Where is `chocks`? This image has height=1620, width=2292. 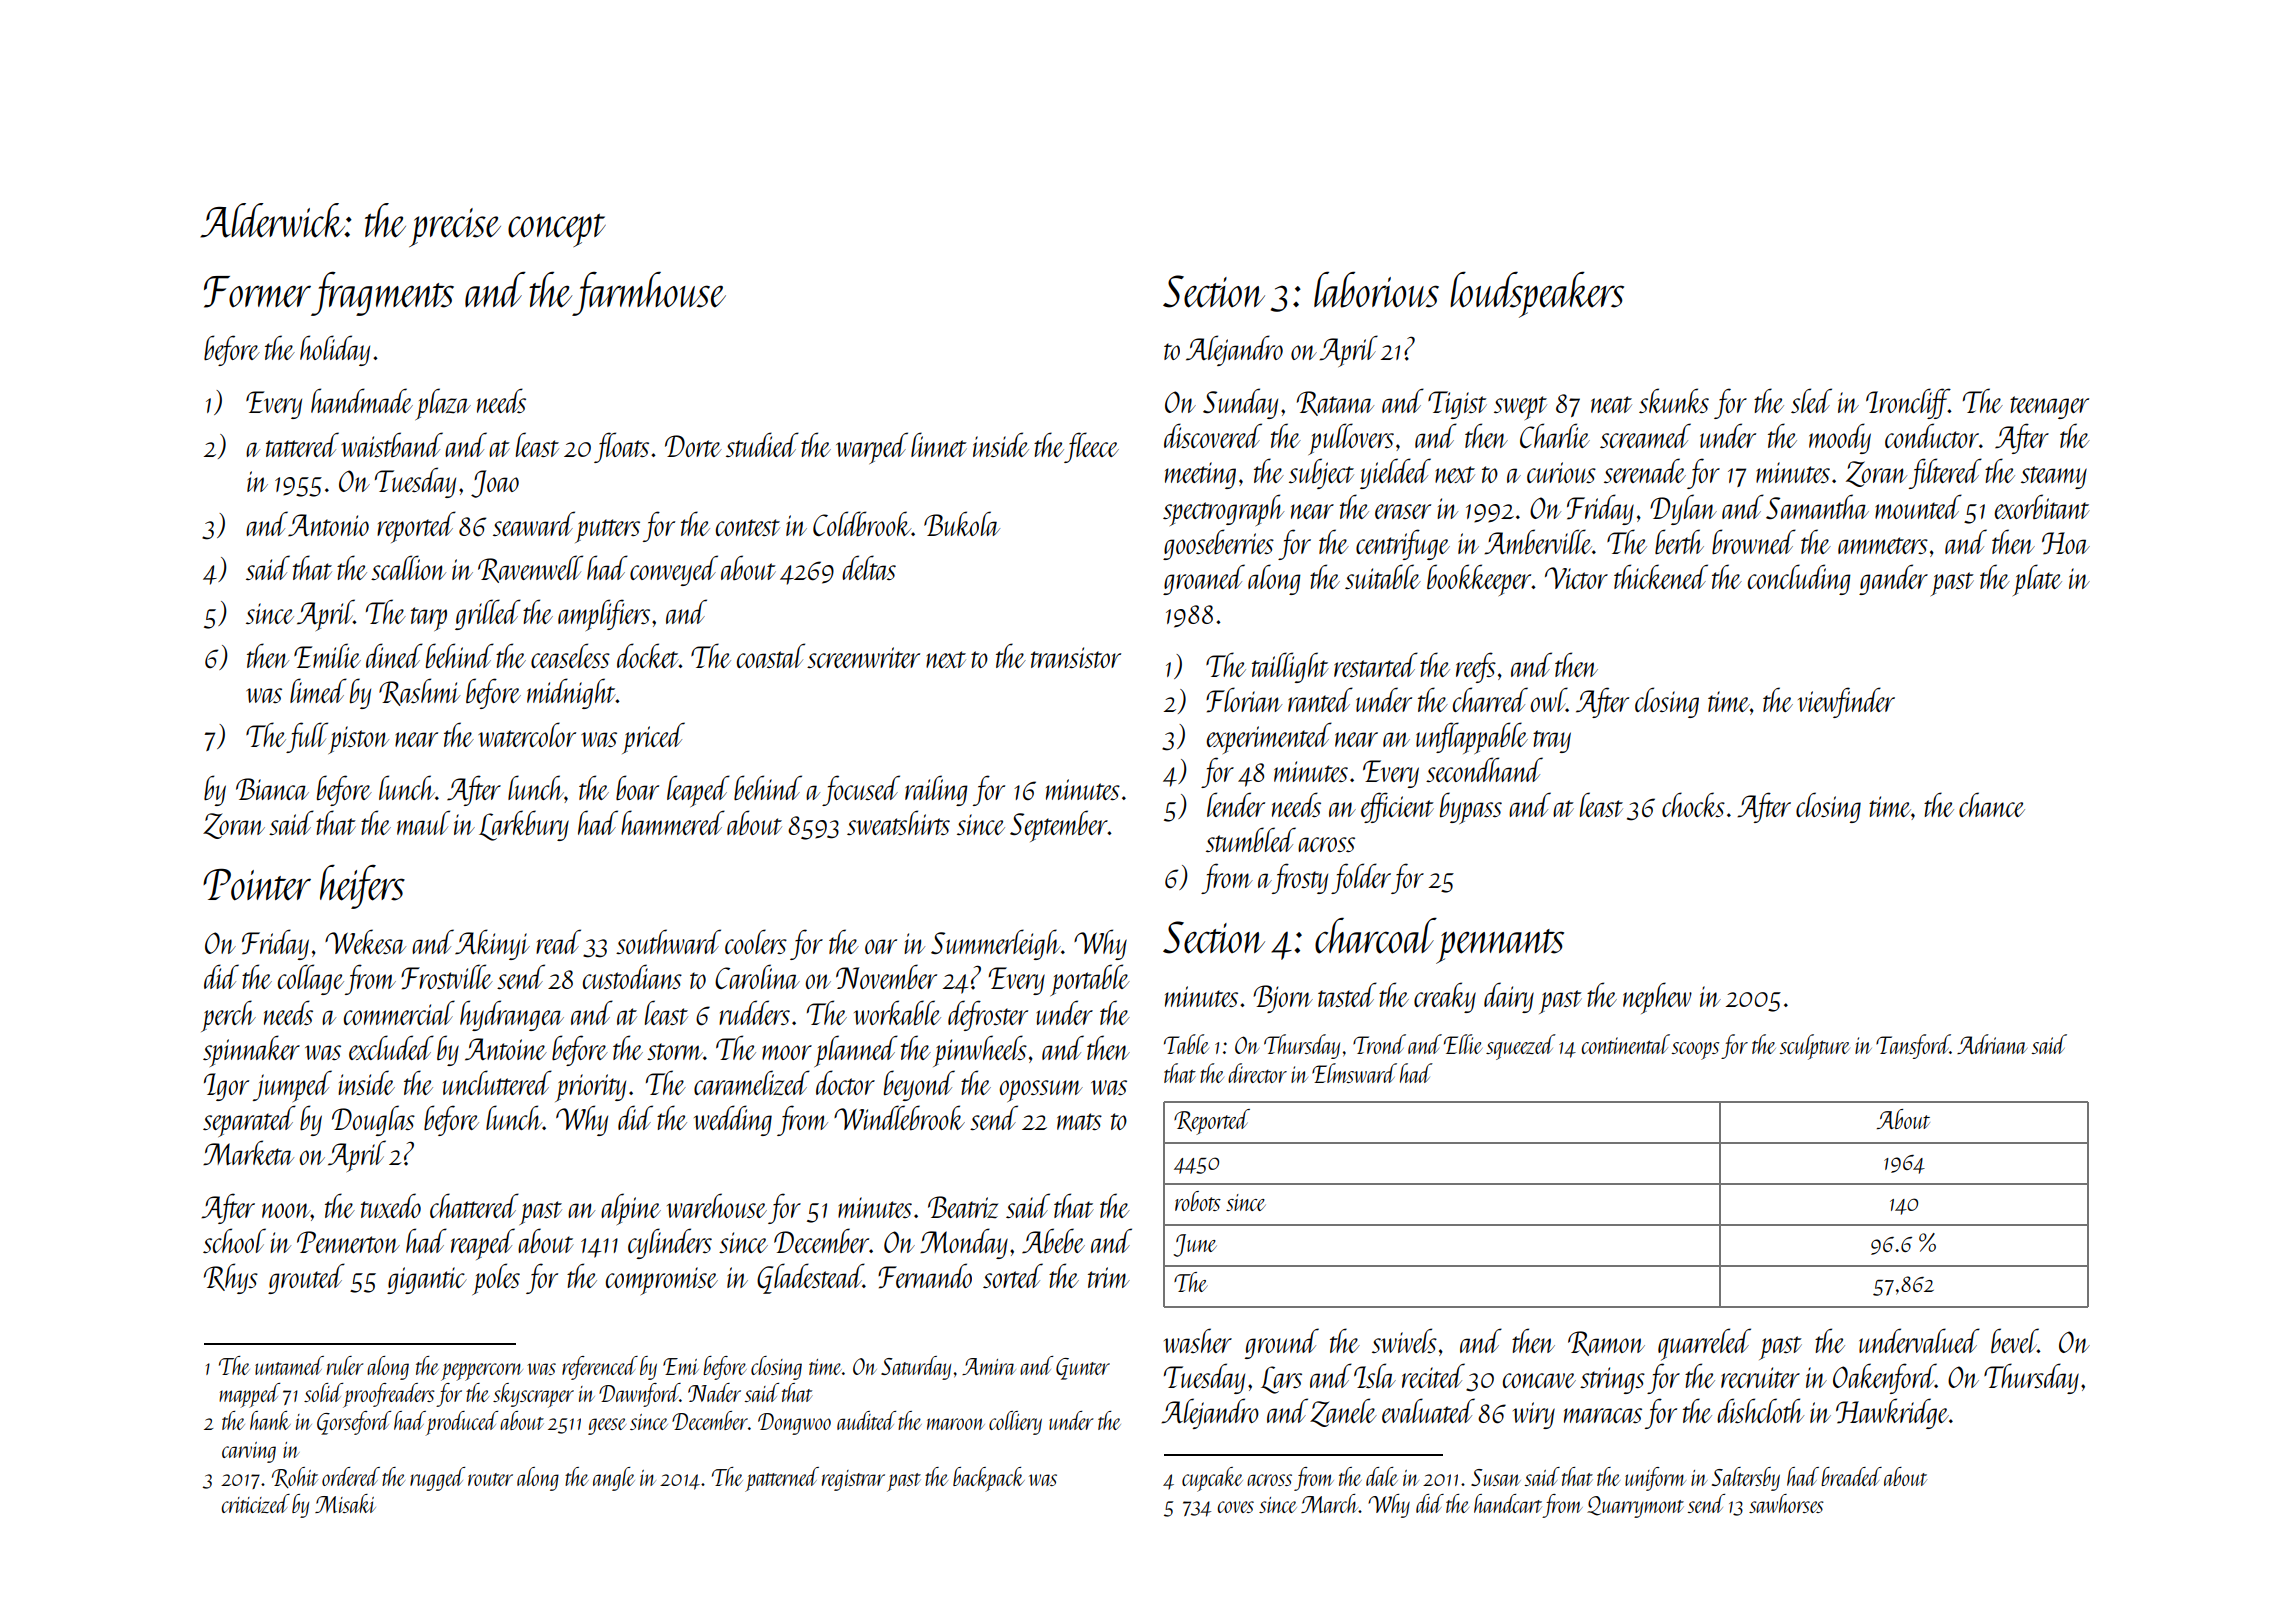 chocks is located at coordinates (1693, 804).
